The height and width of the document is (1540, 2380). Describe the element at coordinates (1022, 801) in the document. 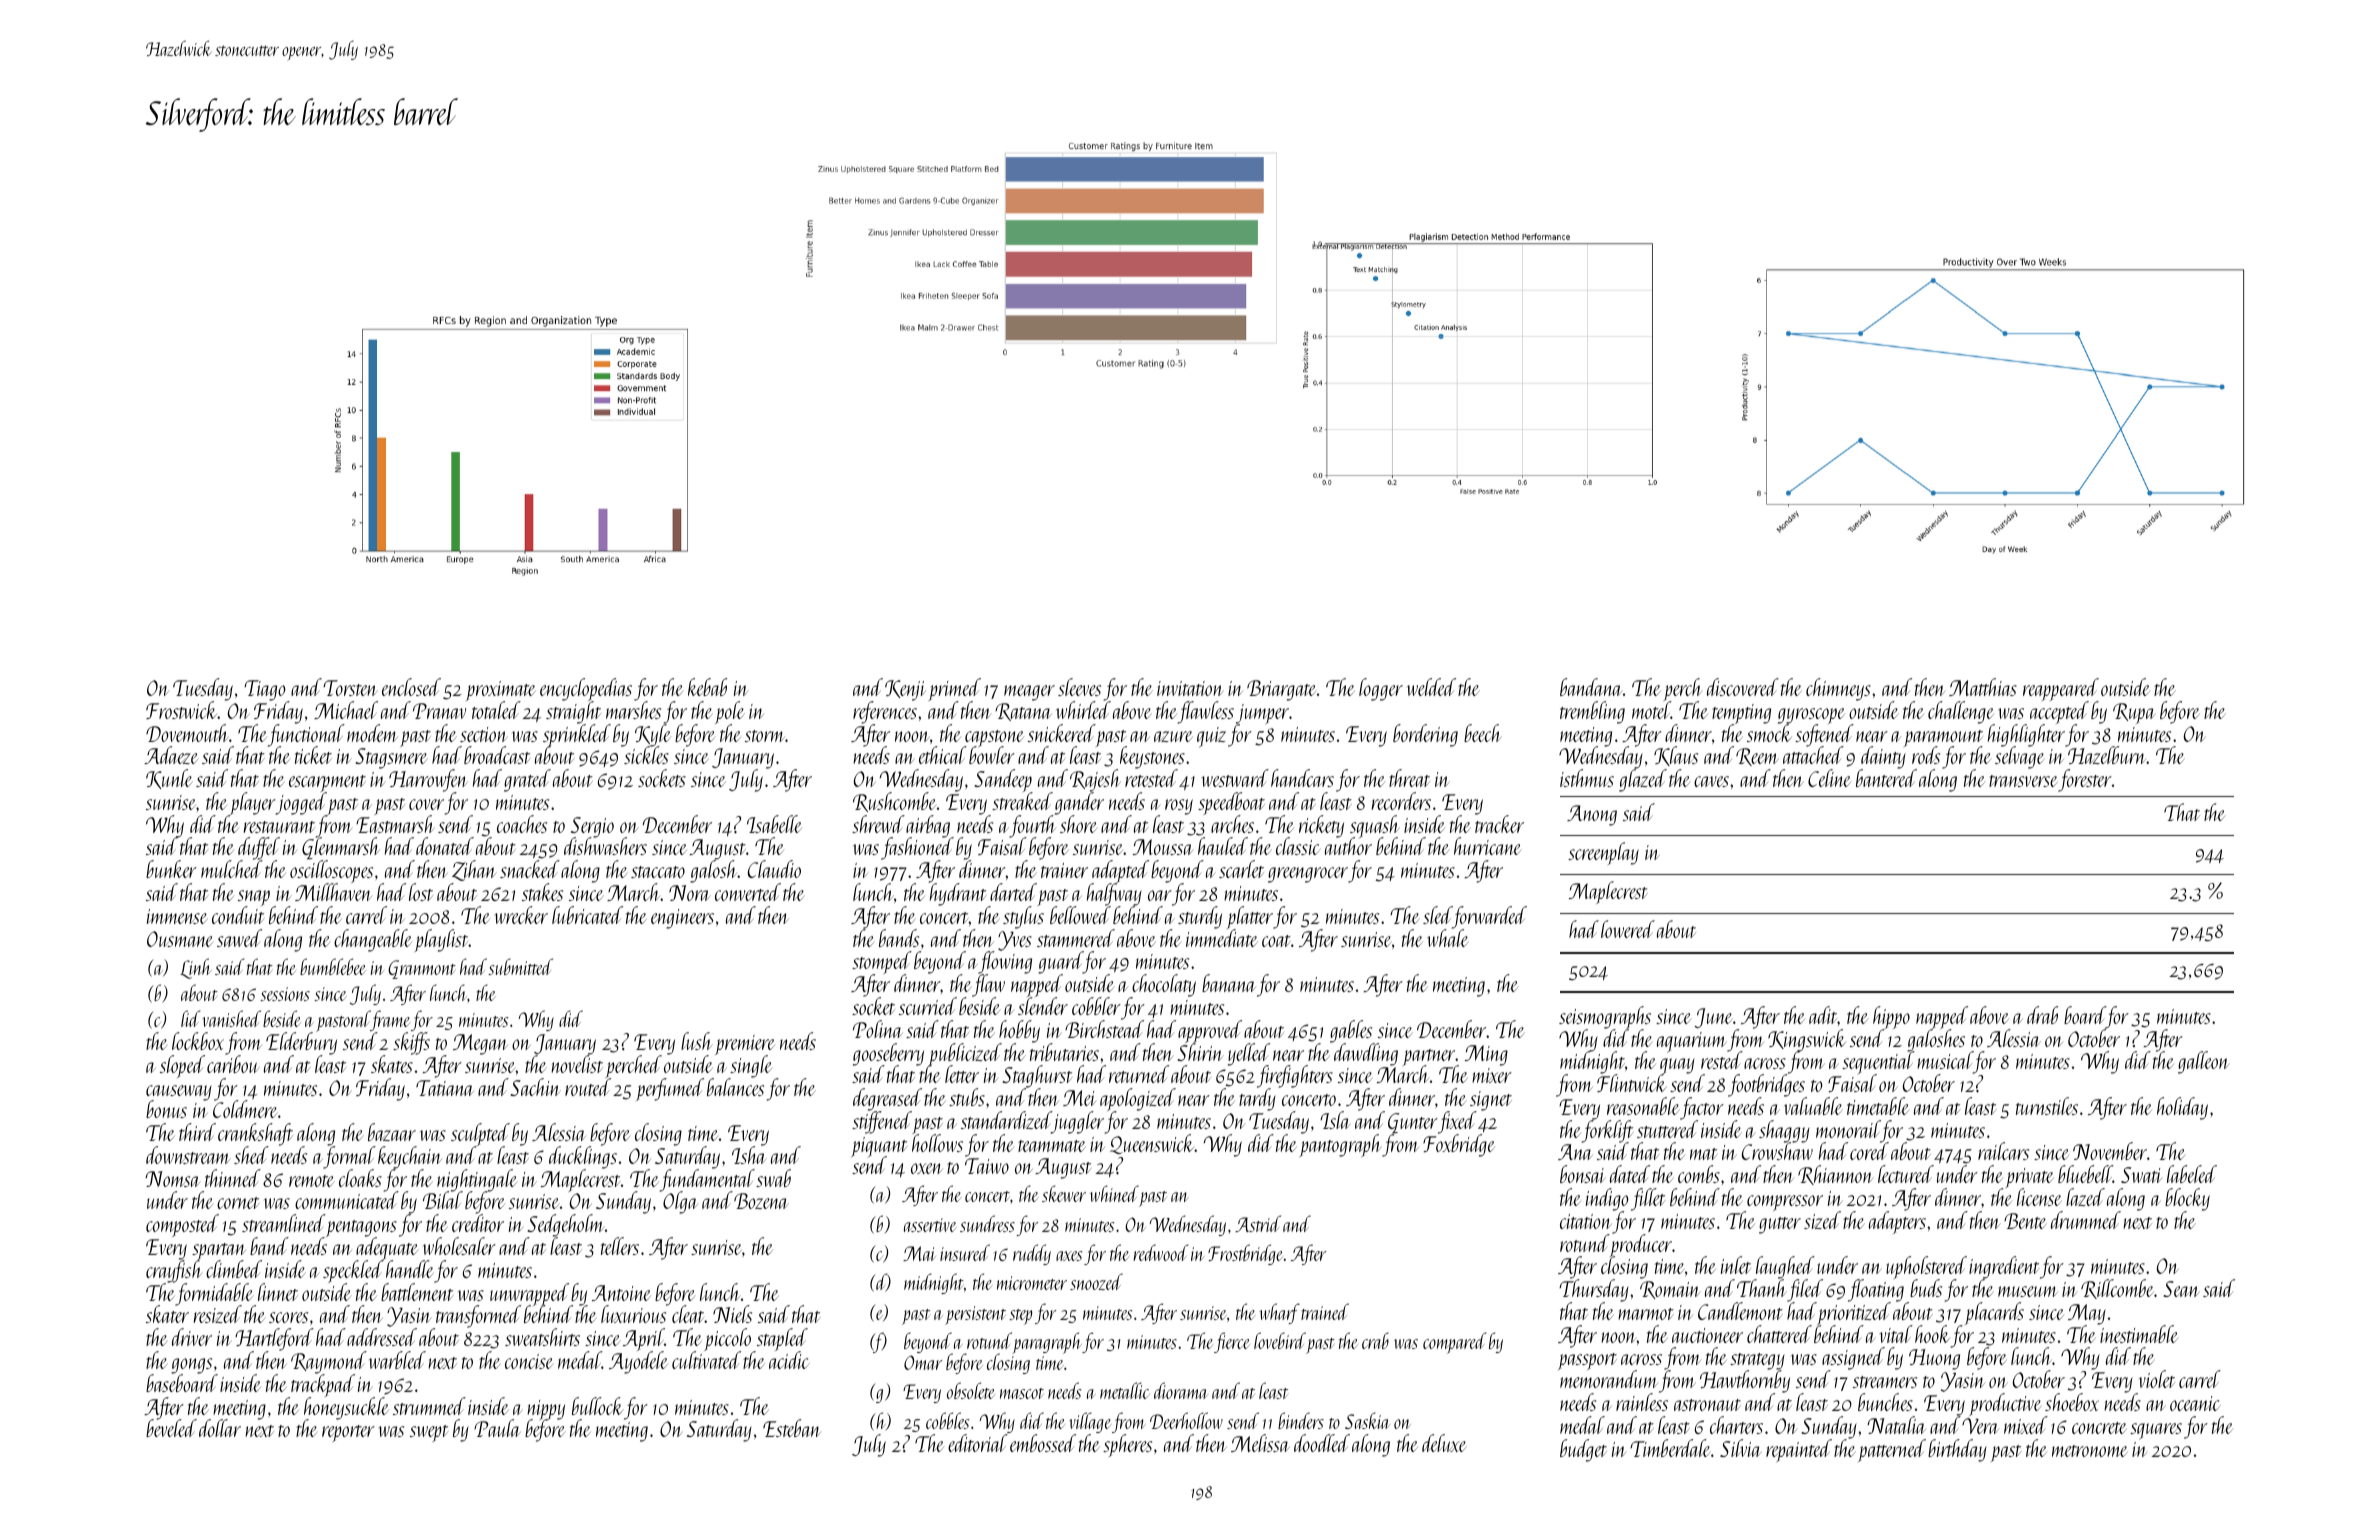

I see `streaked` at that location.
